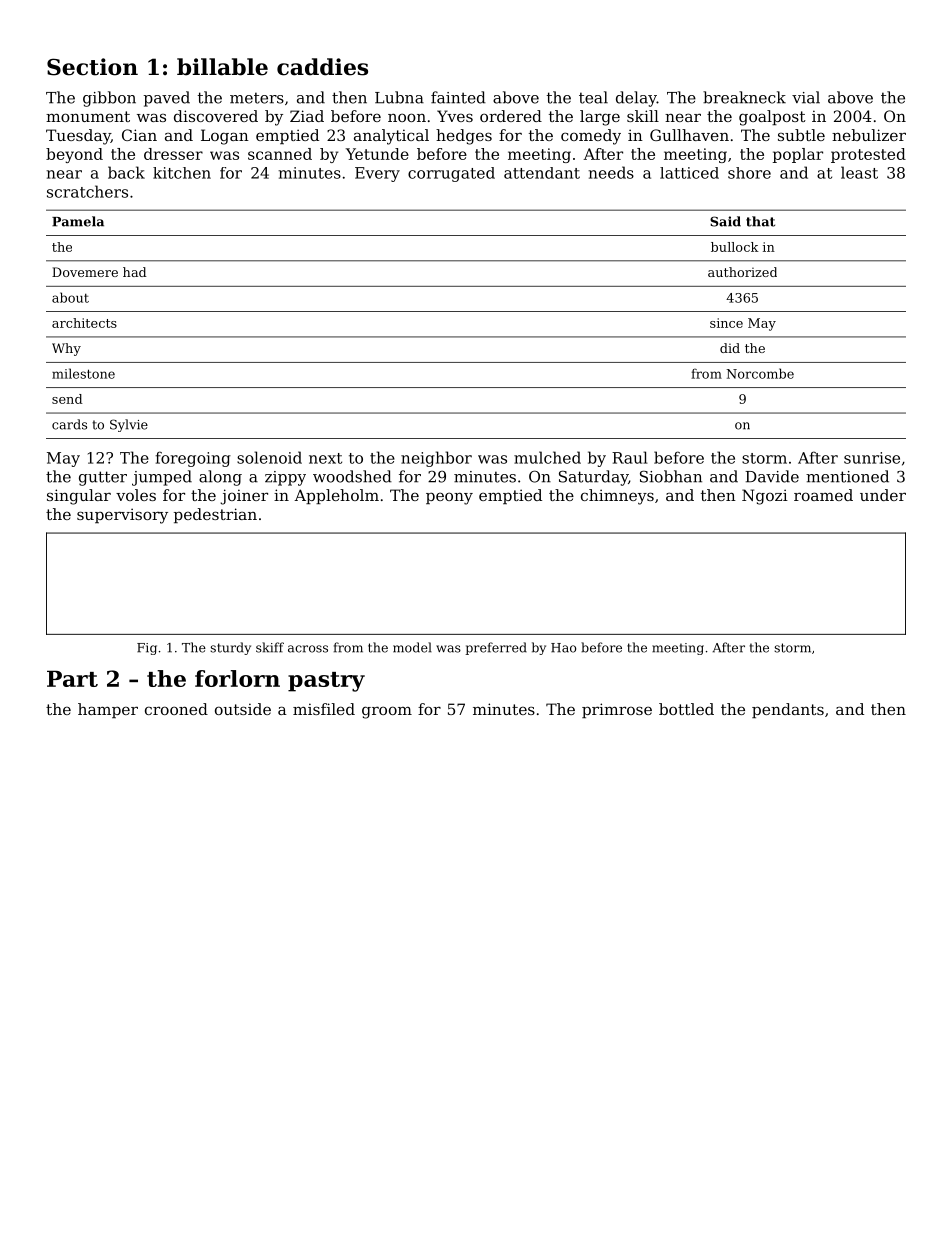 This screenshot has width=952, height=1233. I want to click on crooned, so click(176, 709).
